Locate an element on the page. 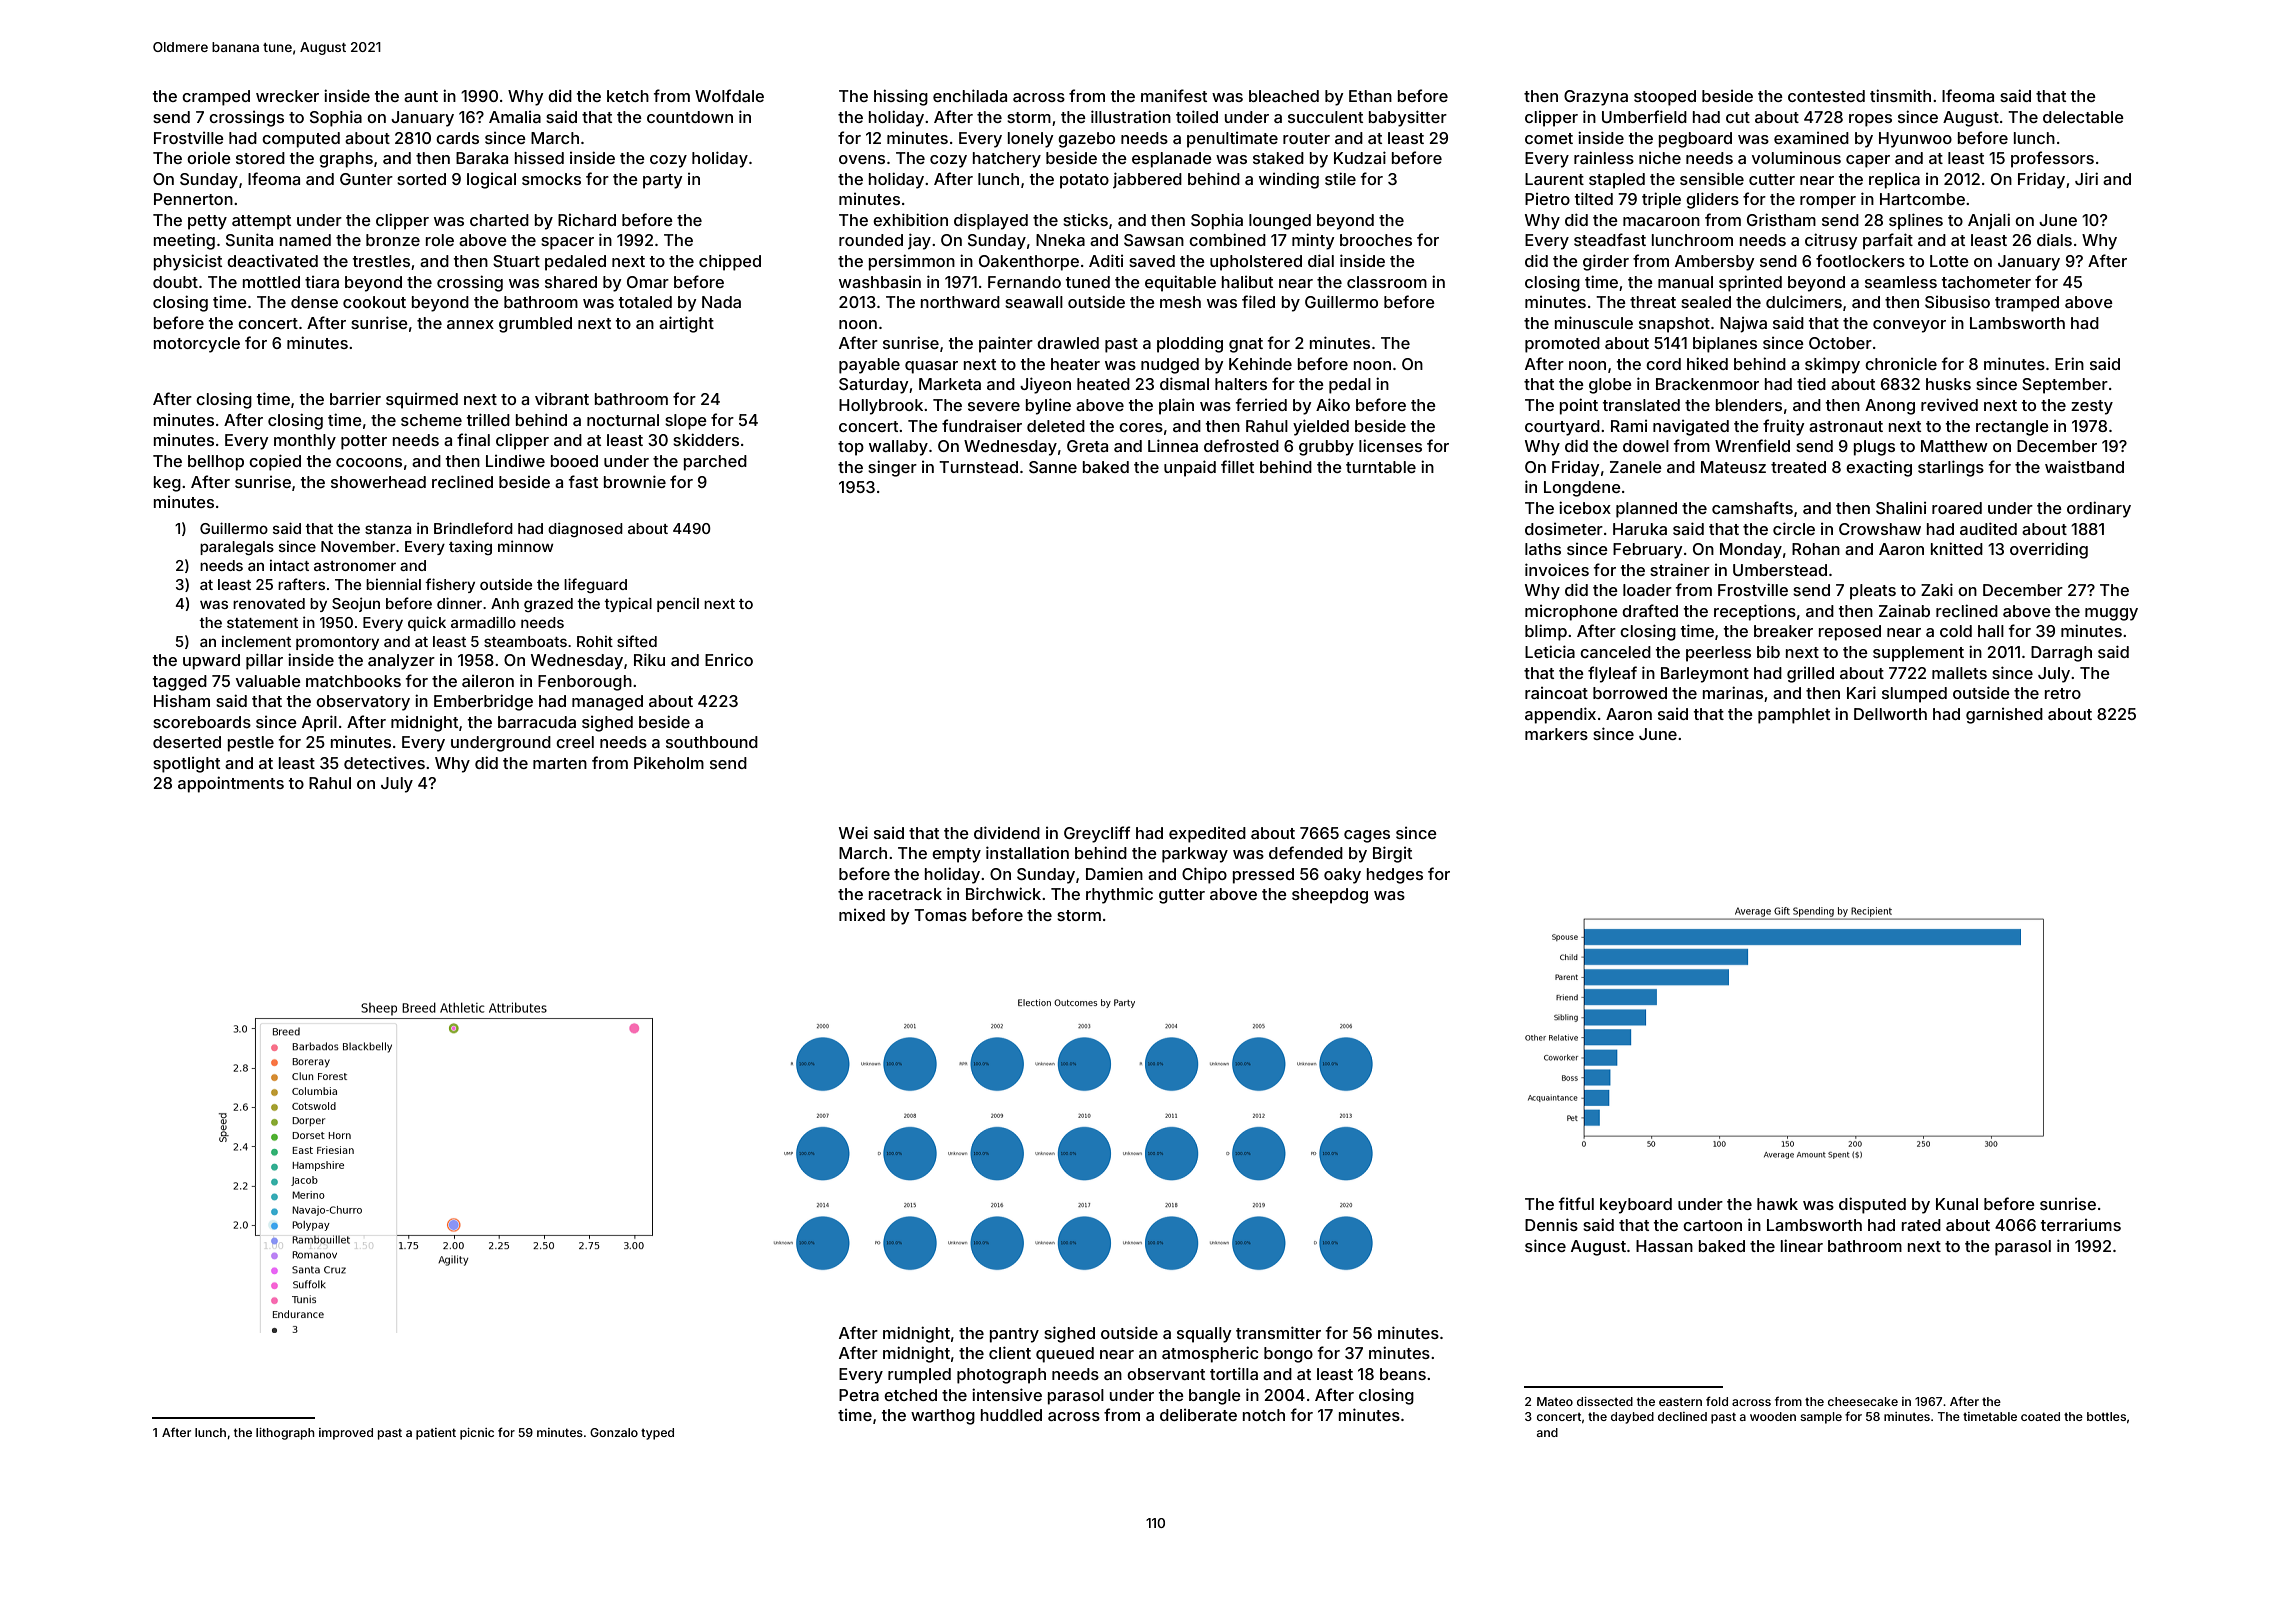  Gonzalo is located at coordinates (614, 1432).
